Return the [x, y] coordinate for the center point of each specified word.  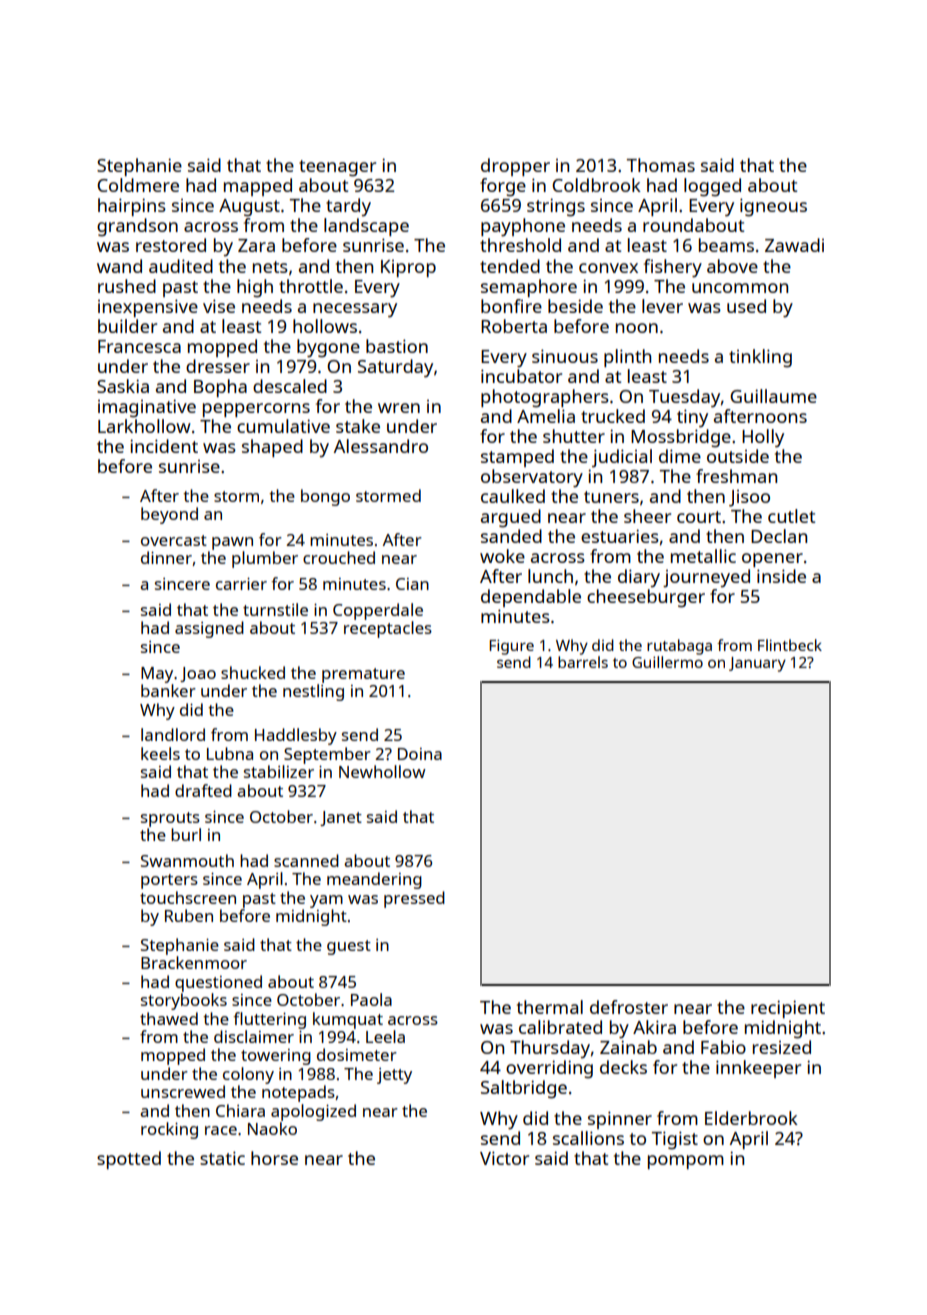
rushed [127, 286]
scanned [306, 860]
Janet [341, 818]
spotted [129, 1160]
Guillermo [667, 662]
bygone [328, 348]
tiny [692, 418]
